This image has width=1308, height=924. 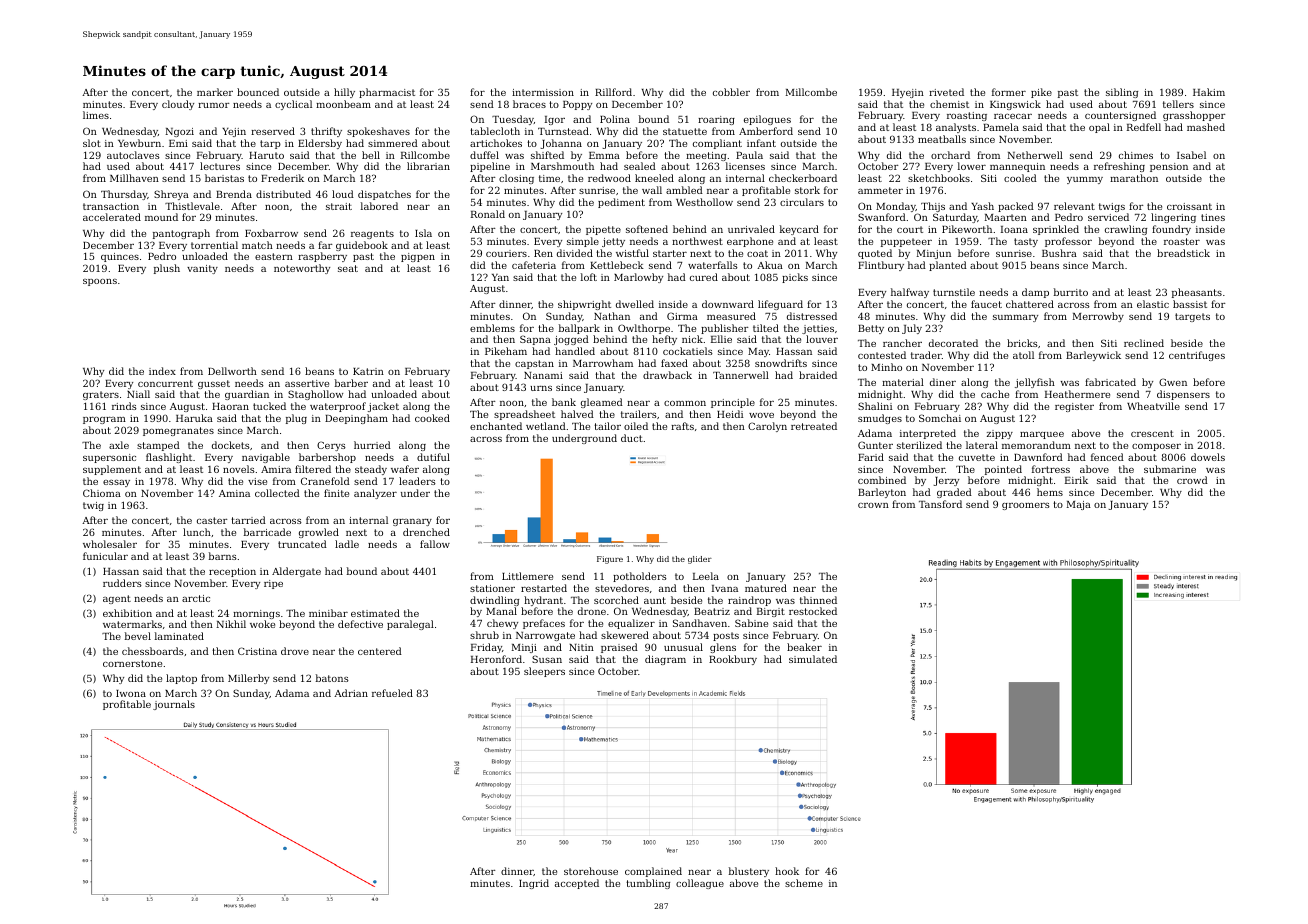 I want to click on journals, so click(x=174, y=705).
